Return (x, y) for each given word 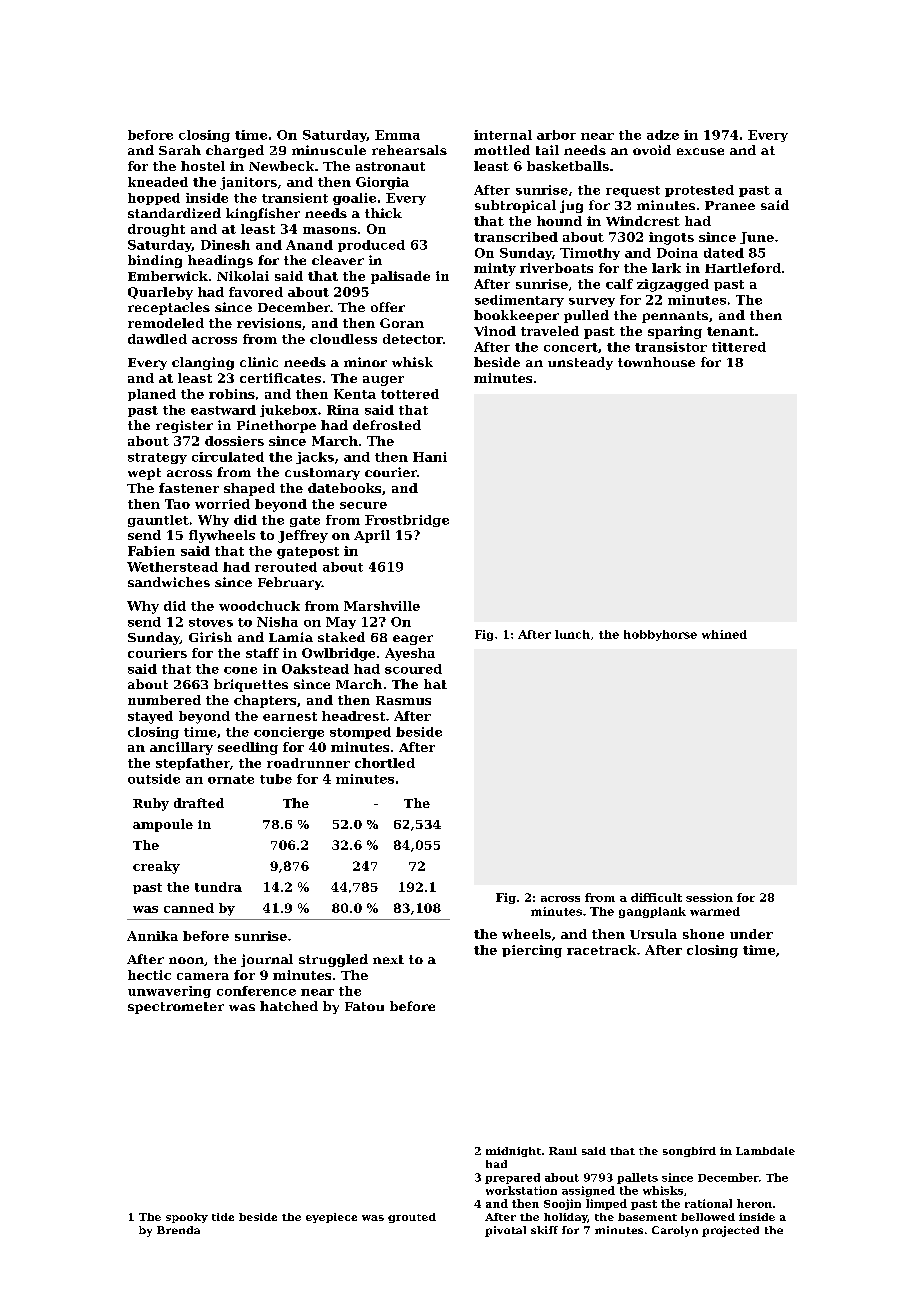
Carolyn (675, 1231)
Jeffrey (303, 536)
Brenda (178, 1230)
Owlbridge (338, 654)
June (757, 238)
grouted (412, 1218)
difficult (656, 897)
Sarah (180, 150)
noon (186, 960)
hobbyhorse (660, 635)
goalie (354, 199)
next (388, 959)
